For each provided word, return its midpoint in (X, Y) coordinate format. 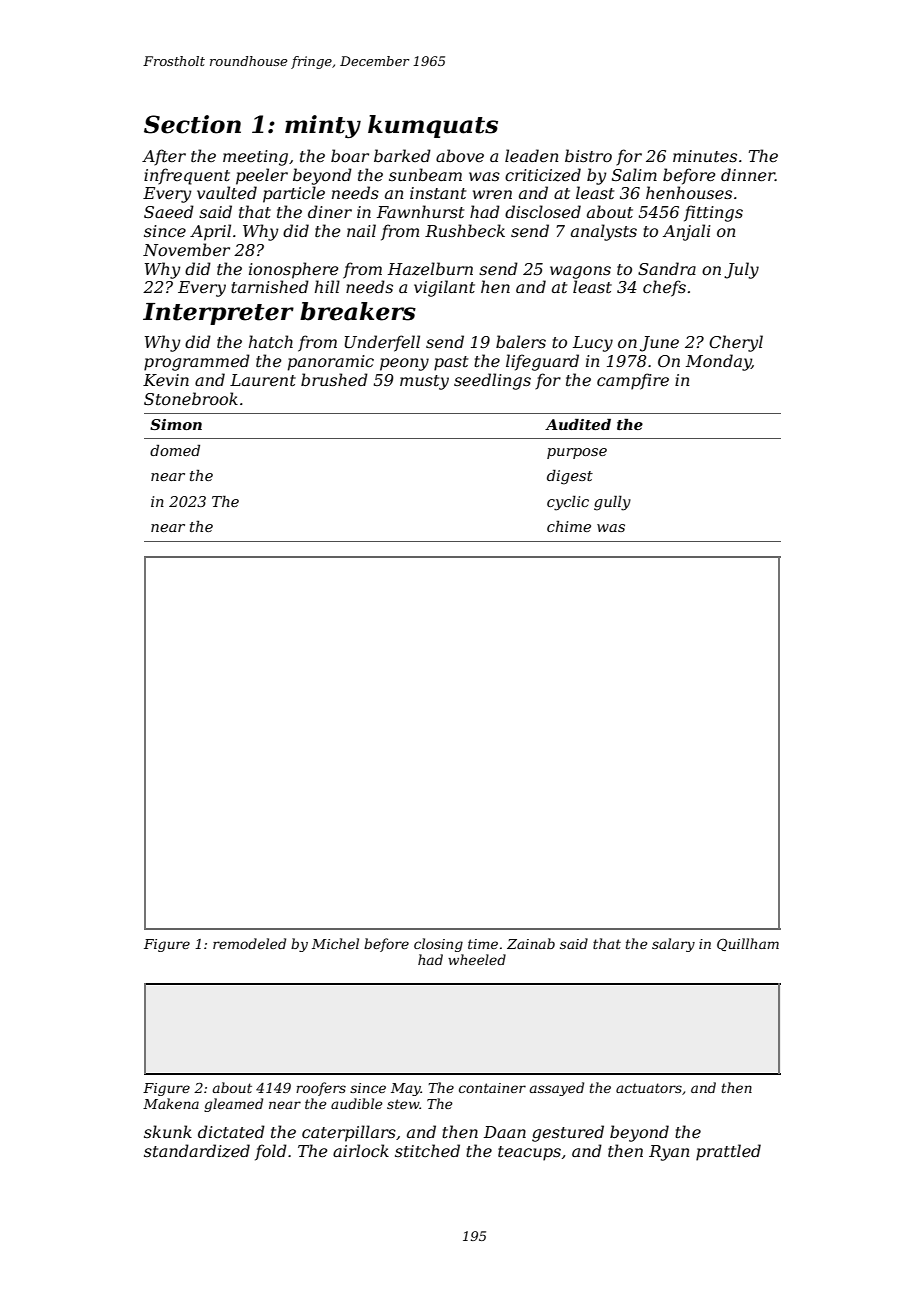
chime (569, 526)
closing (438, 945)
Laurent (263, 380)
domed (175, 450)
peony (404, 364)
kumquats (433, 126)
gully (612, 503)
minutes (705, 156)
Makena (171, 1103)
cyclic (568, 503)
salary (673, 945)
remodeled (249, 943)
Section (192, 124)
